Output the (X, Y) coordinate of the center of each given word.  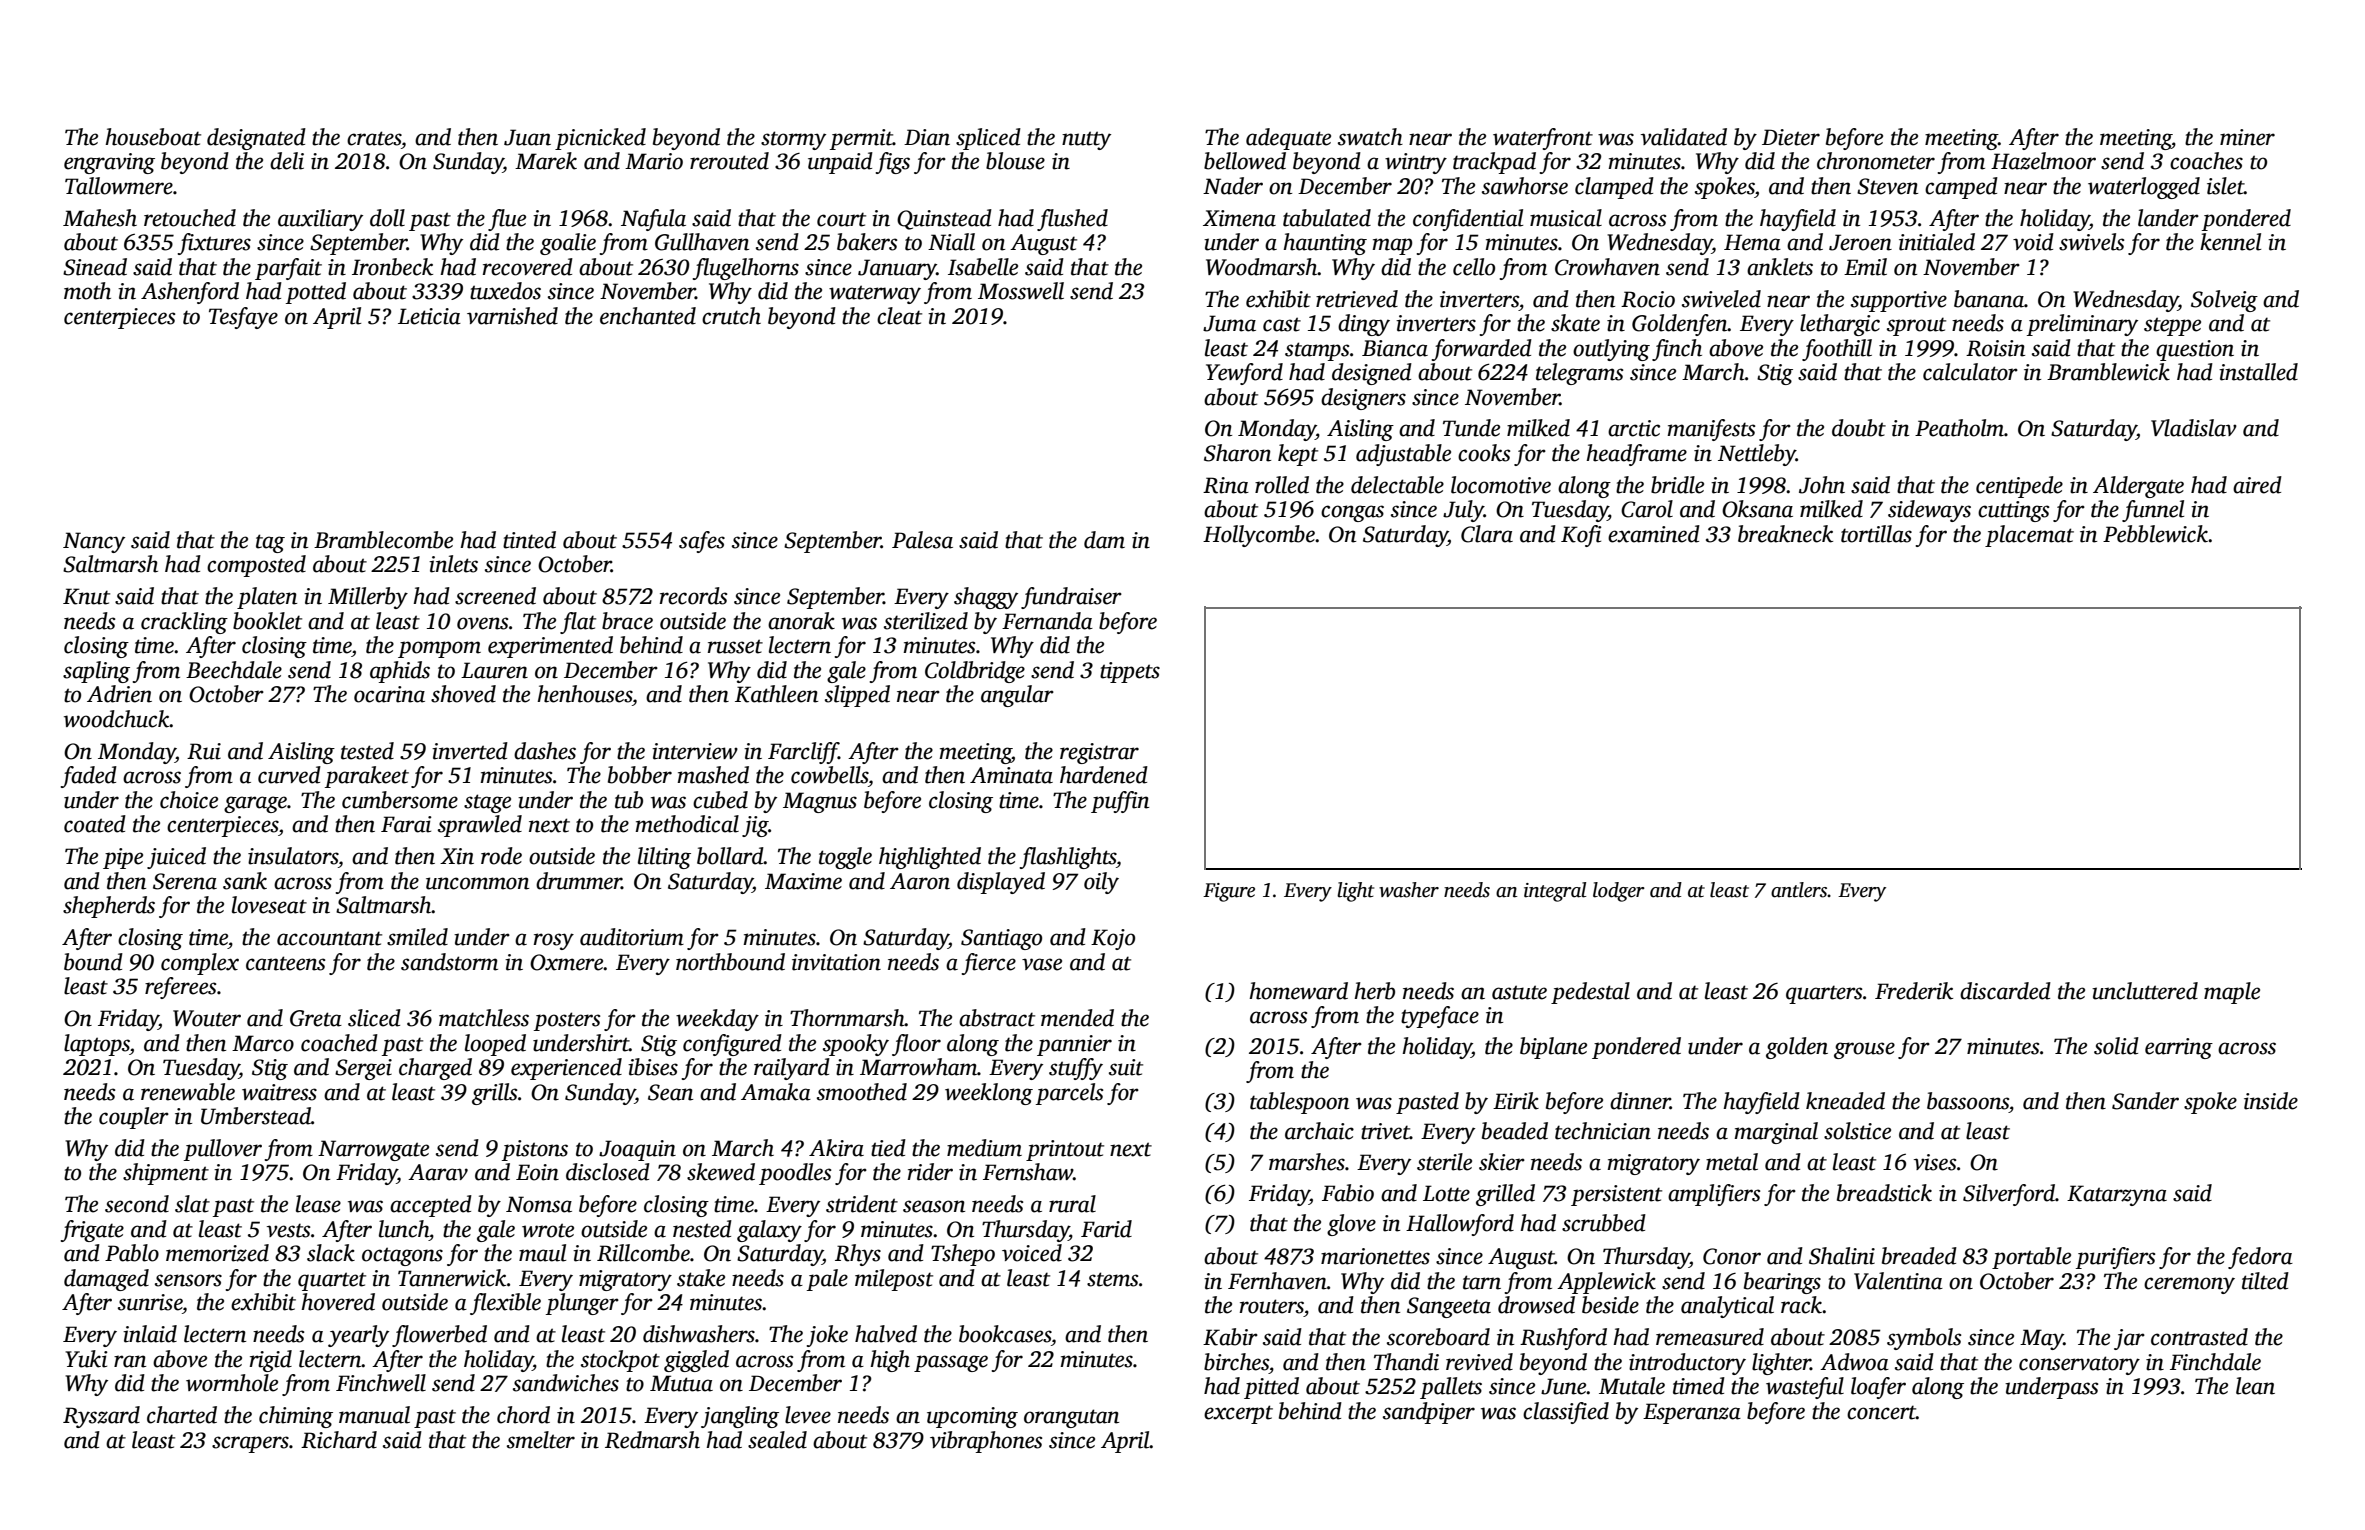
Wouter (207, 1018)
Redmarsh (652, 1440)
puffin (1120, 802)
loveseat (269, 905)
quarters (1824, 994)
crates (374, 138)
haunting (1325, 244)
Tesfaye (243, 318)
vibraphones (986, 1442)
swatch (1370, 137)
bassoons (1968, 1101)
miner (2247, 137)
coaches (2206, 161)
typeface (1440, 1017)
